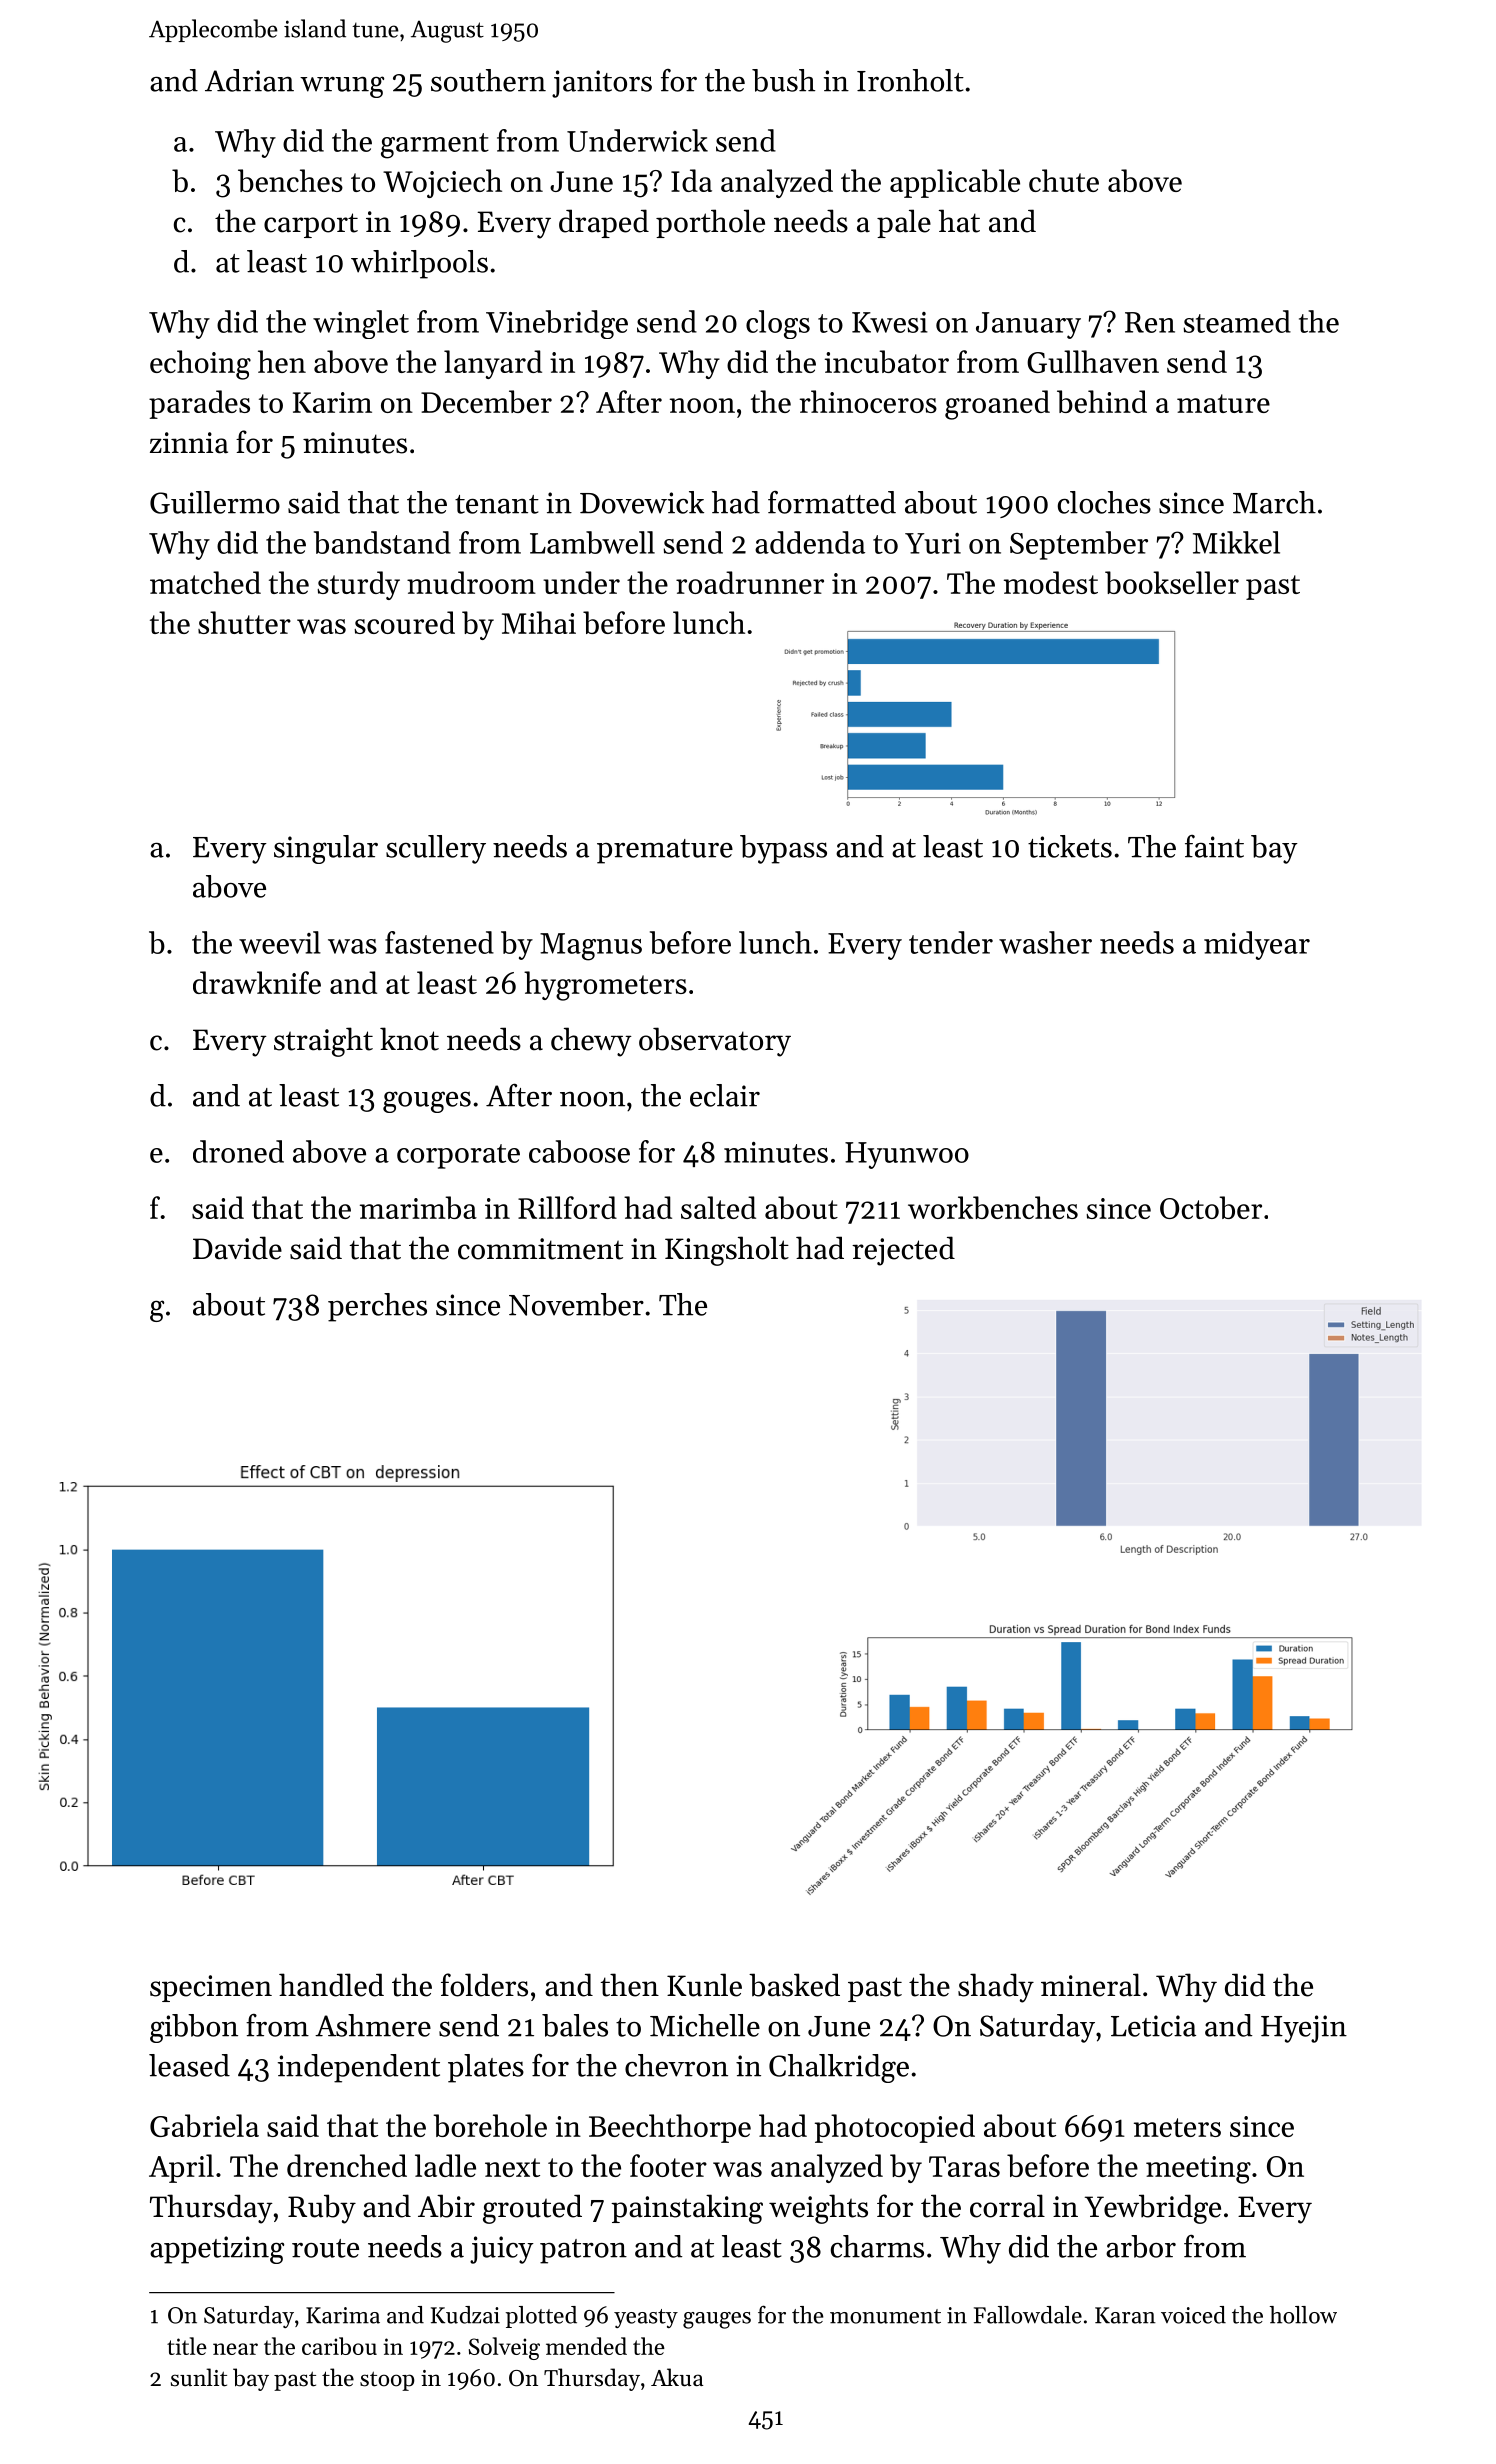 The height and width of the screenshot is (2464, 1496). What do you see at coordinates (465, 2315) in the screenshot?
I see `Kudzai` at bounding box center [465, 2315].
